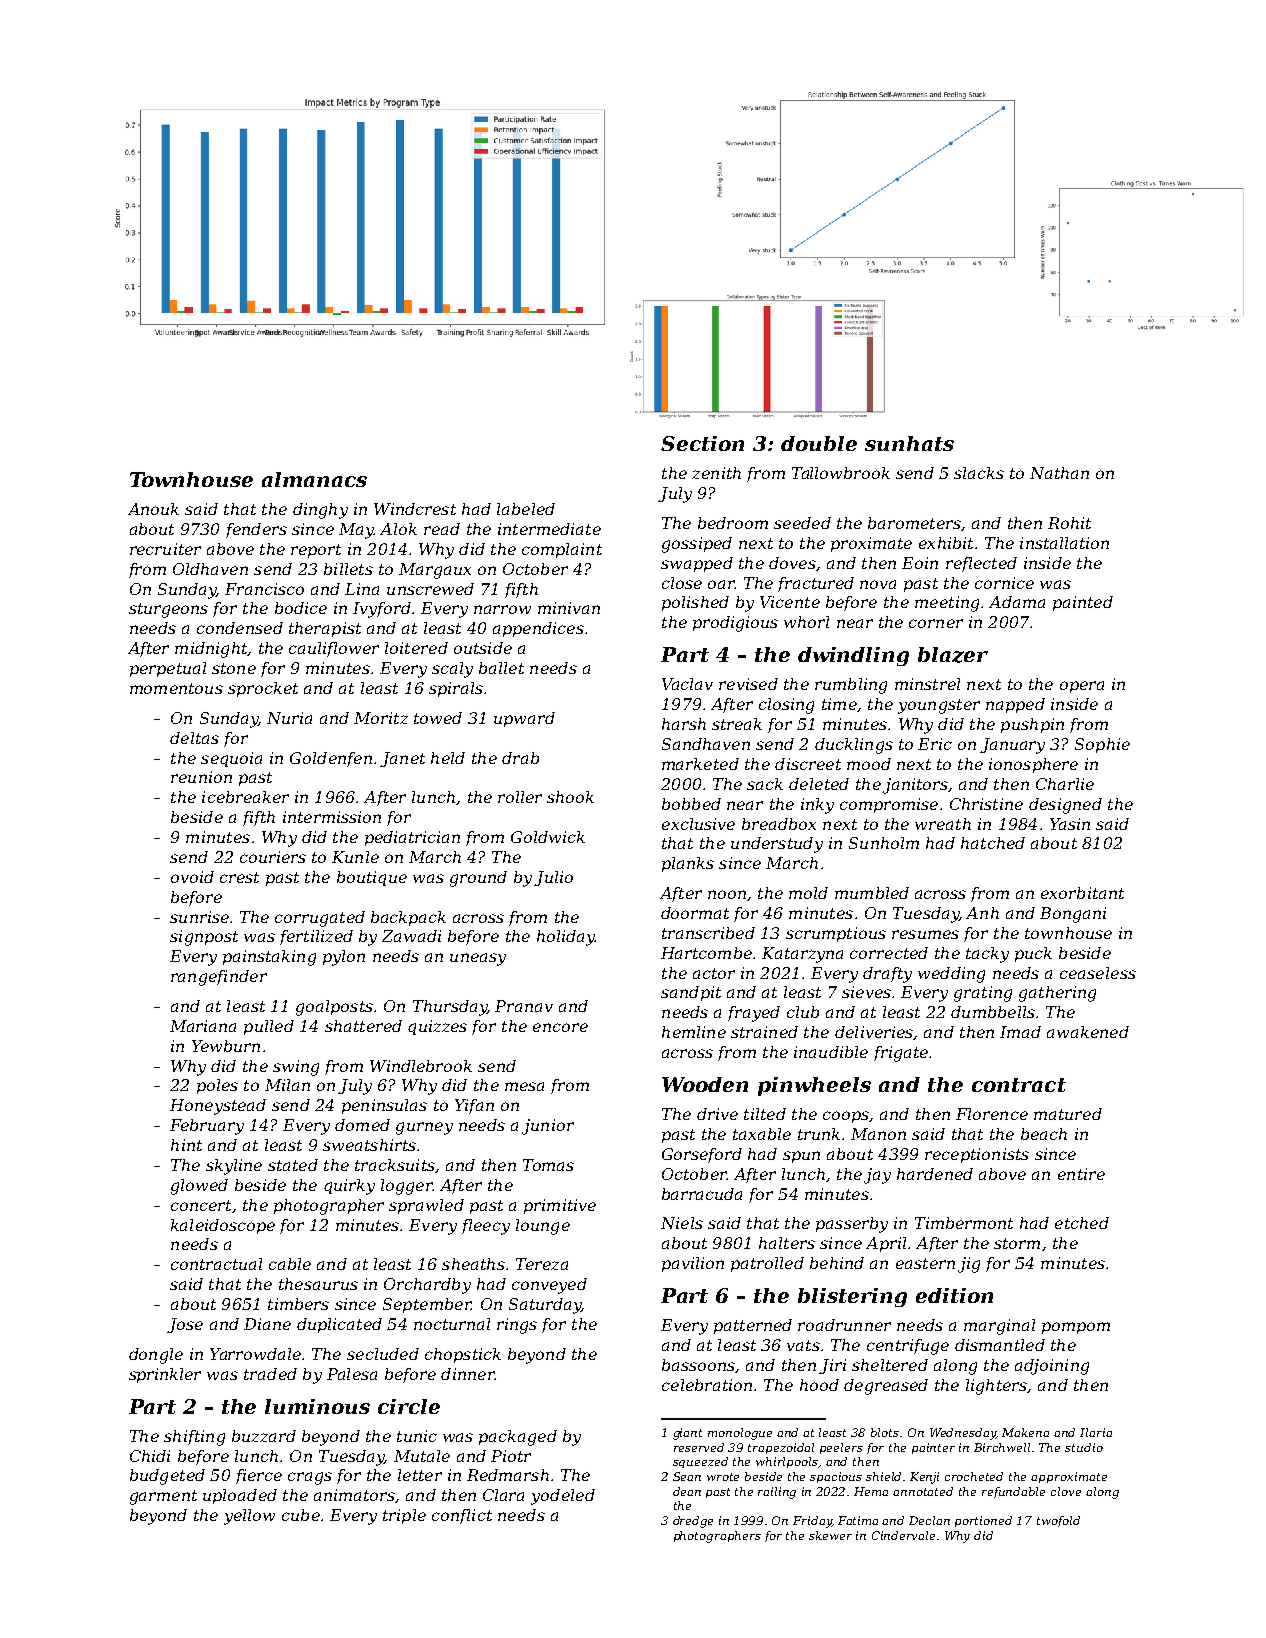 This screenshot has width=1266, height=1638. Describe the element at coordinates (245, 797) in the screenshot. I see `icebreaker` at that location.
